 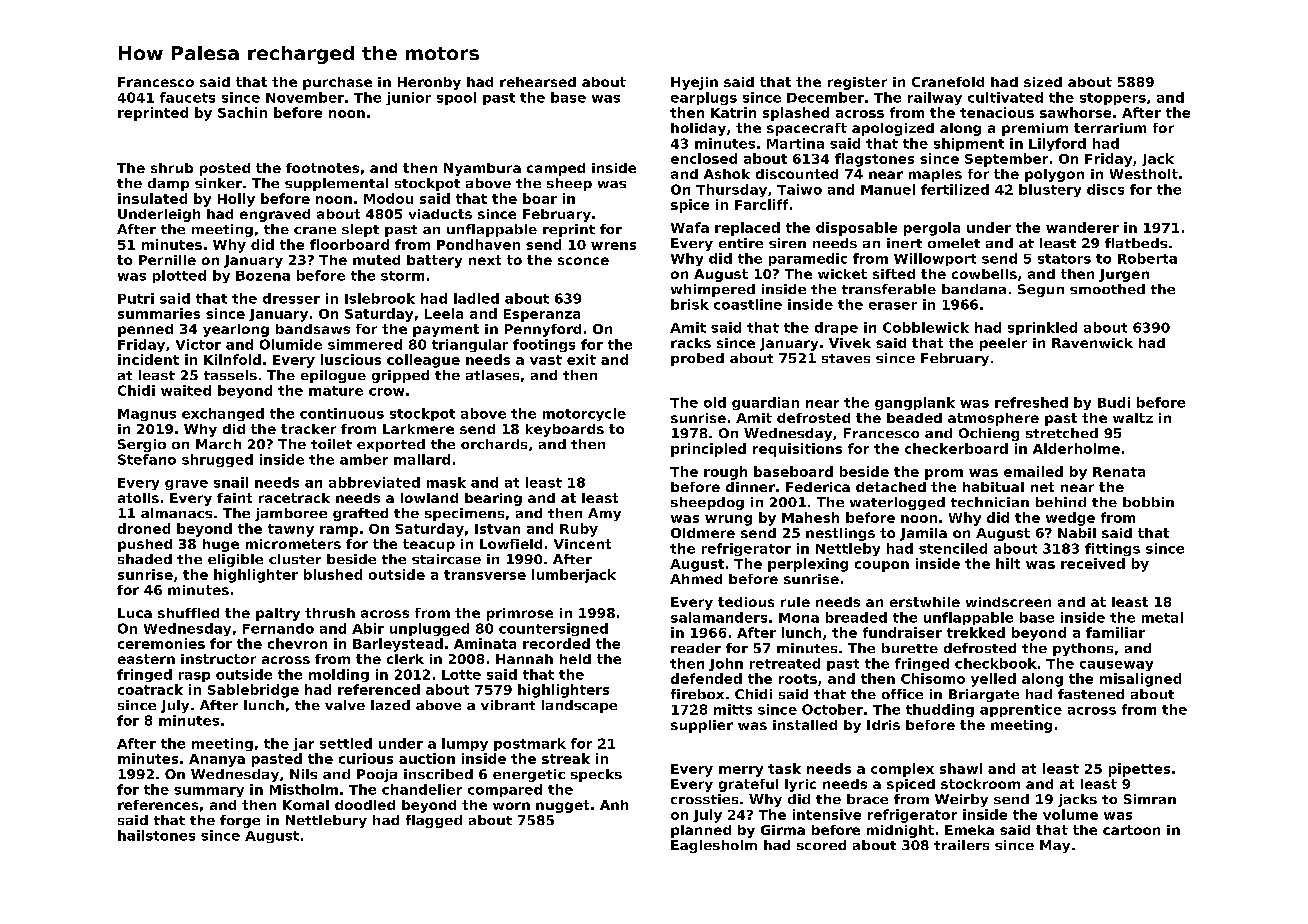 I want to click on supplemental, so click(x=336, y=184).
